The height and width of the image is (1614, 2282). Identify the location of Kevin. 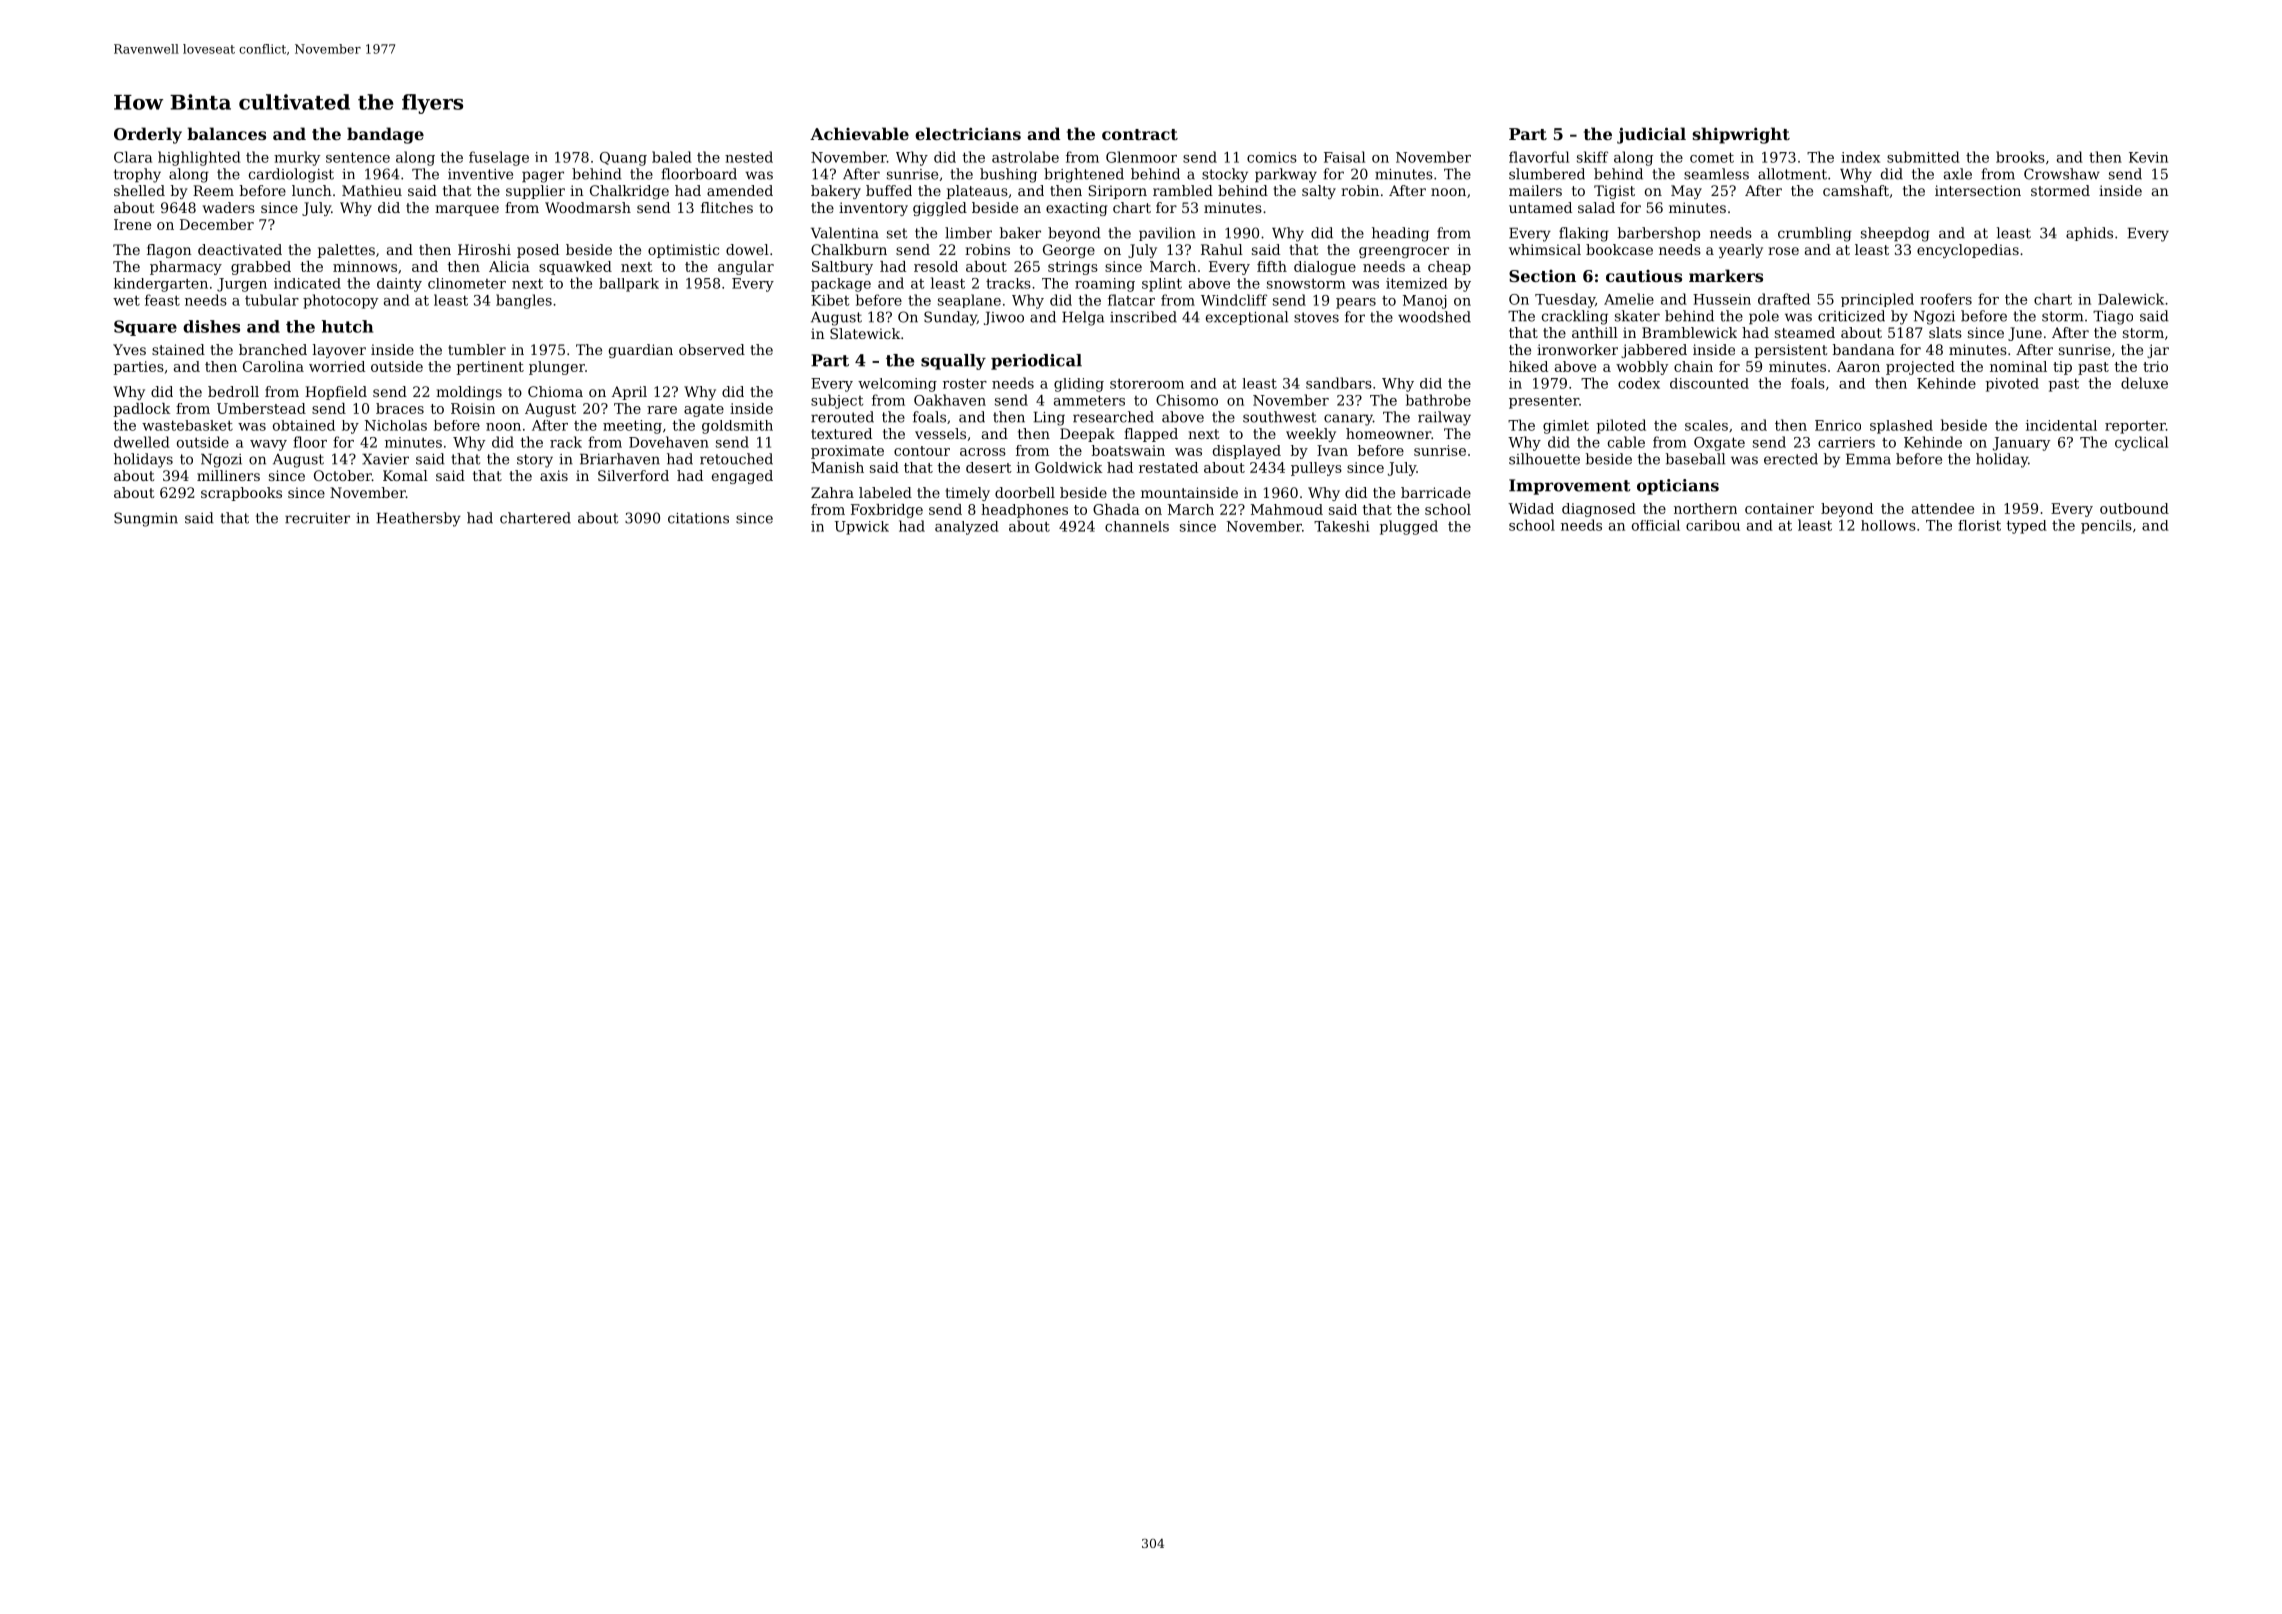
(2148, 157).
